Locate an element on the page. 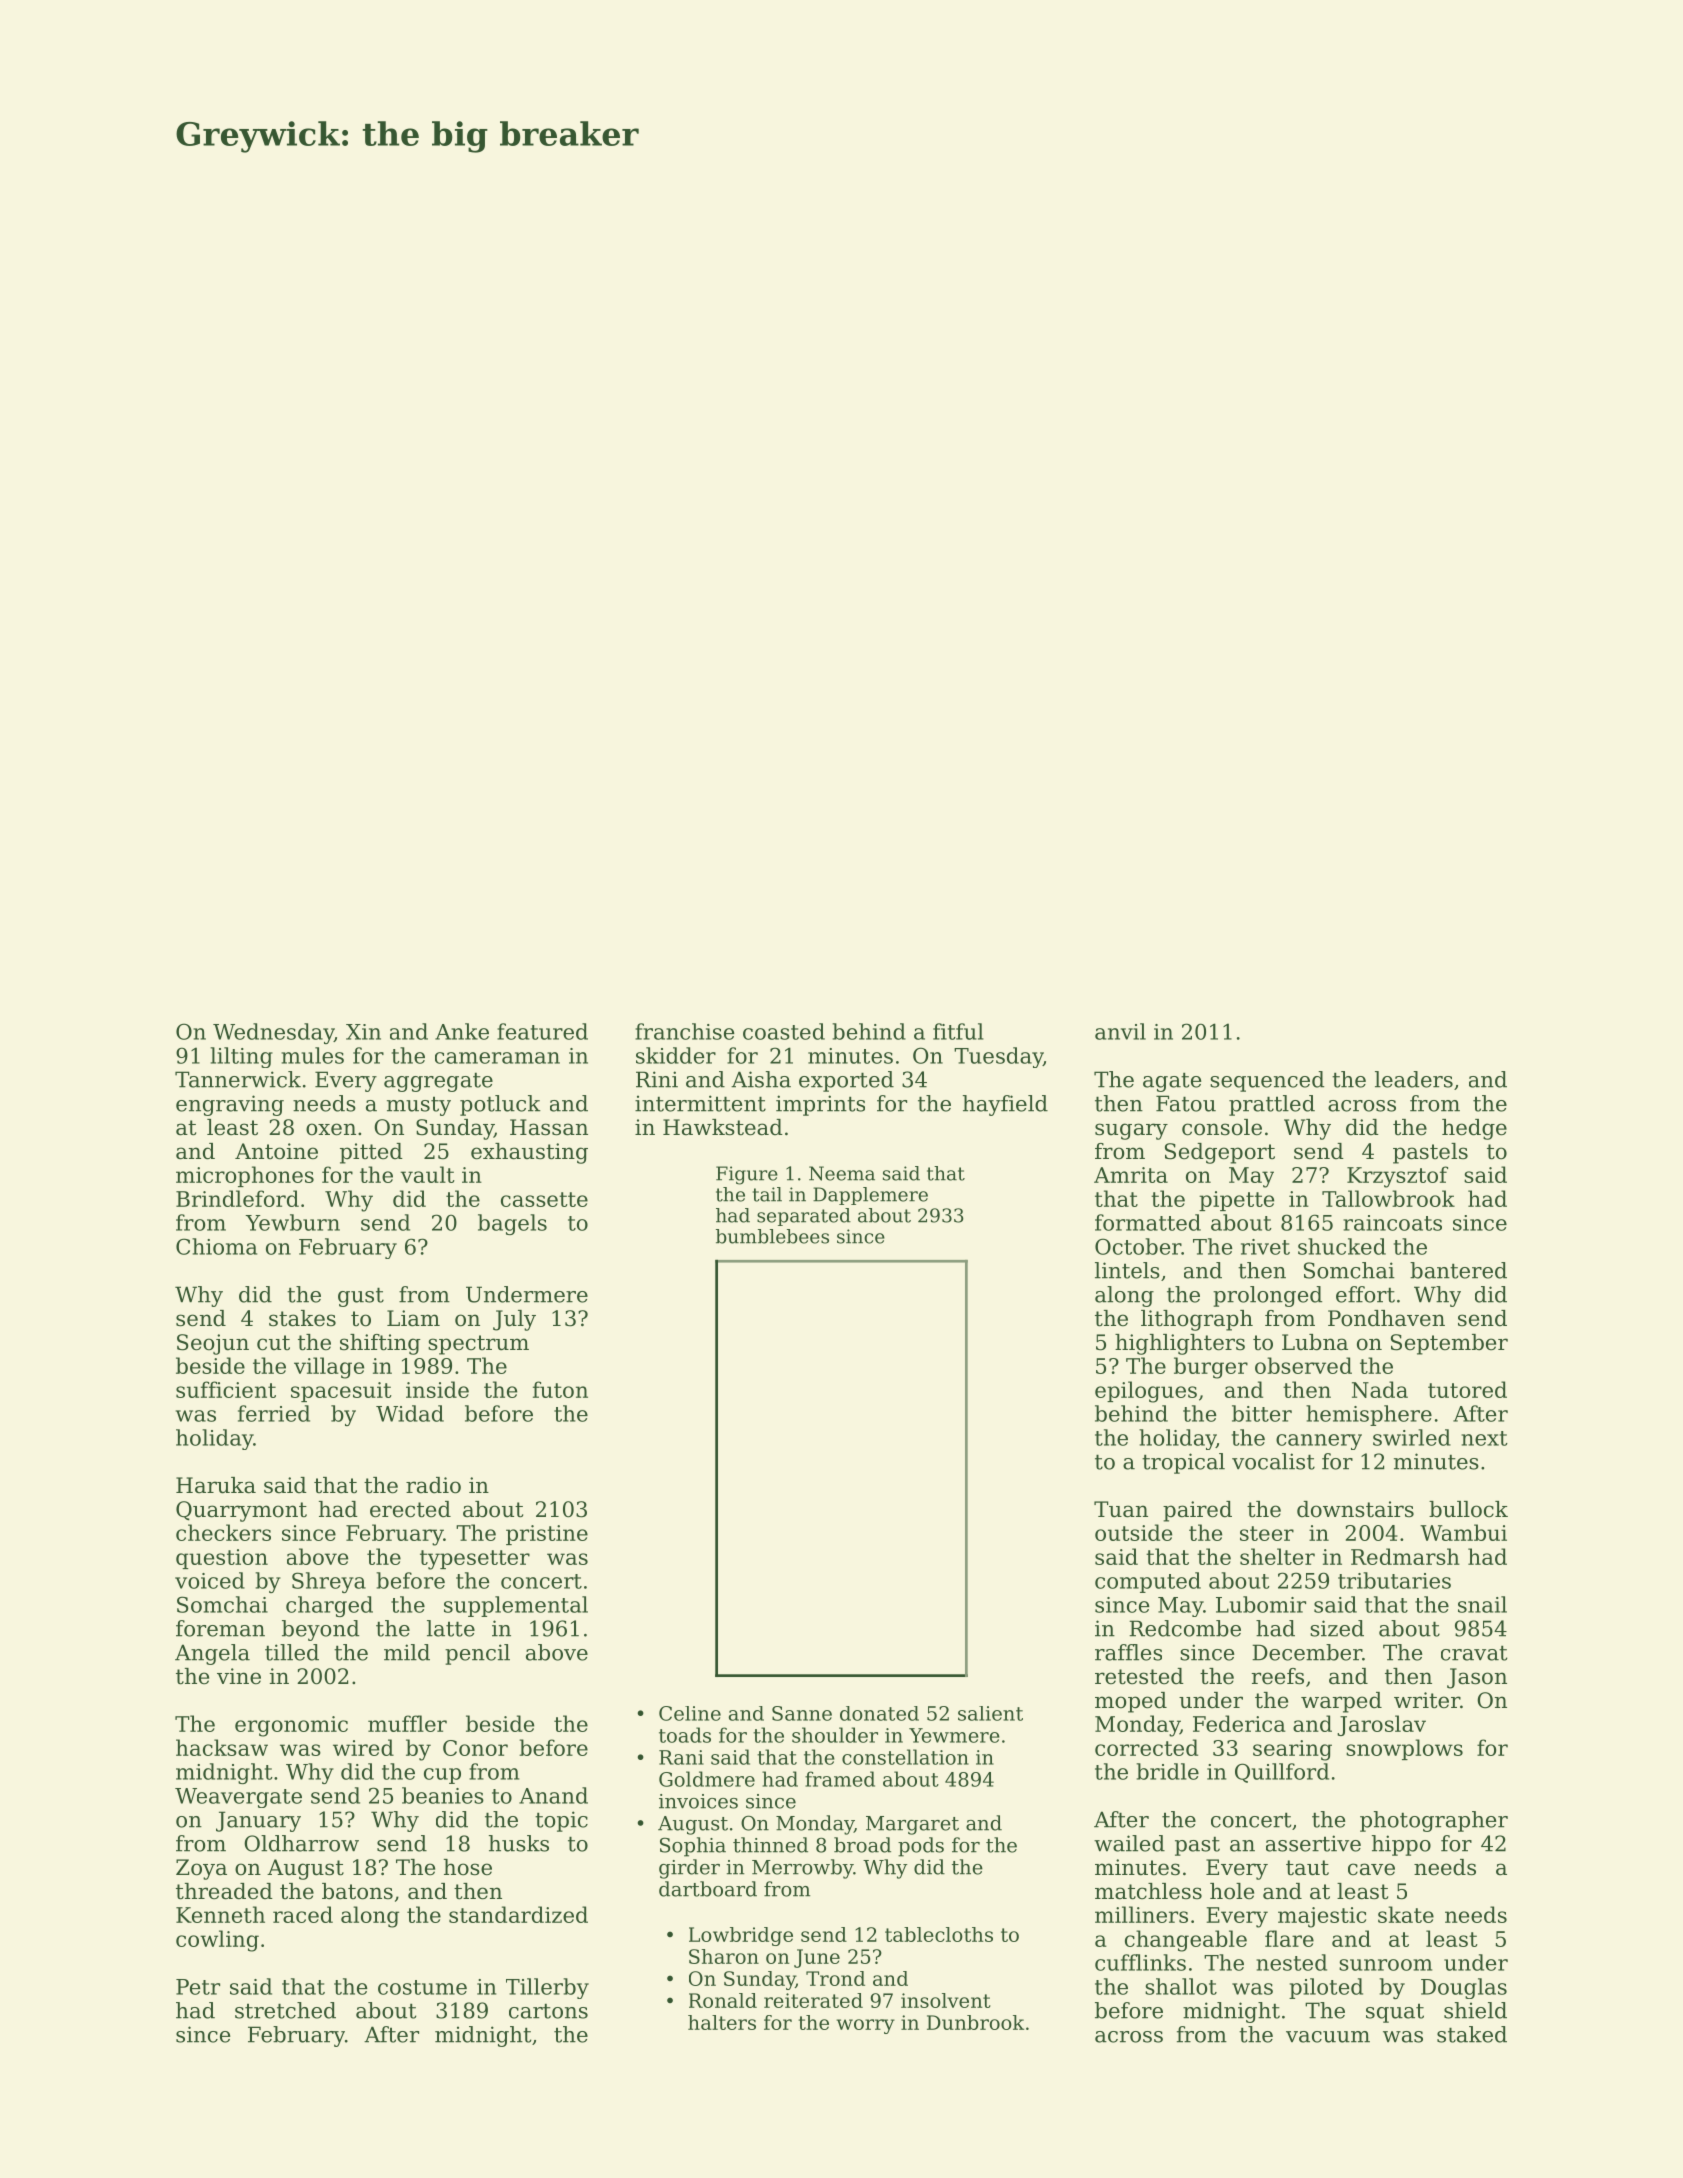 This document has width=1683, height=2178. cannery is located at coordinates (1319, 1442).
